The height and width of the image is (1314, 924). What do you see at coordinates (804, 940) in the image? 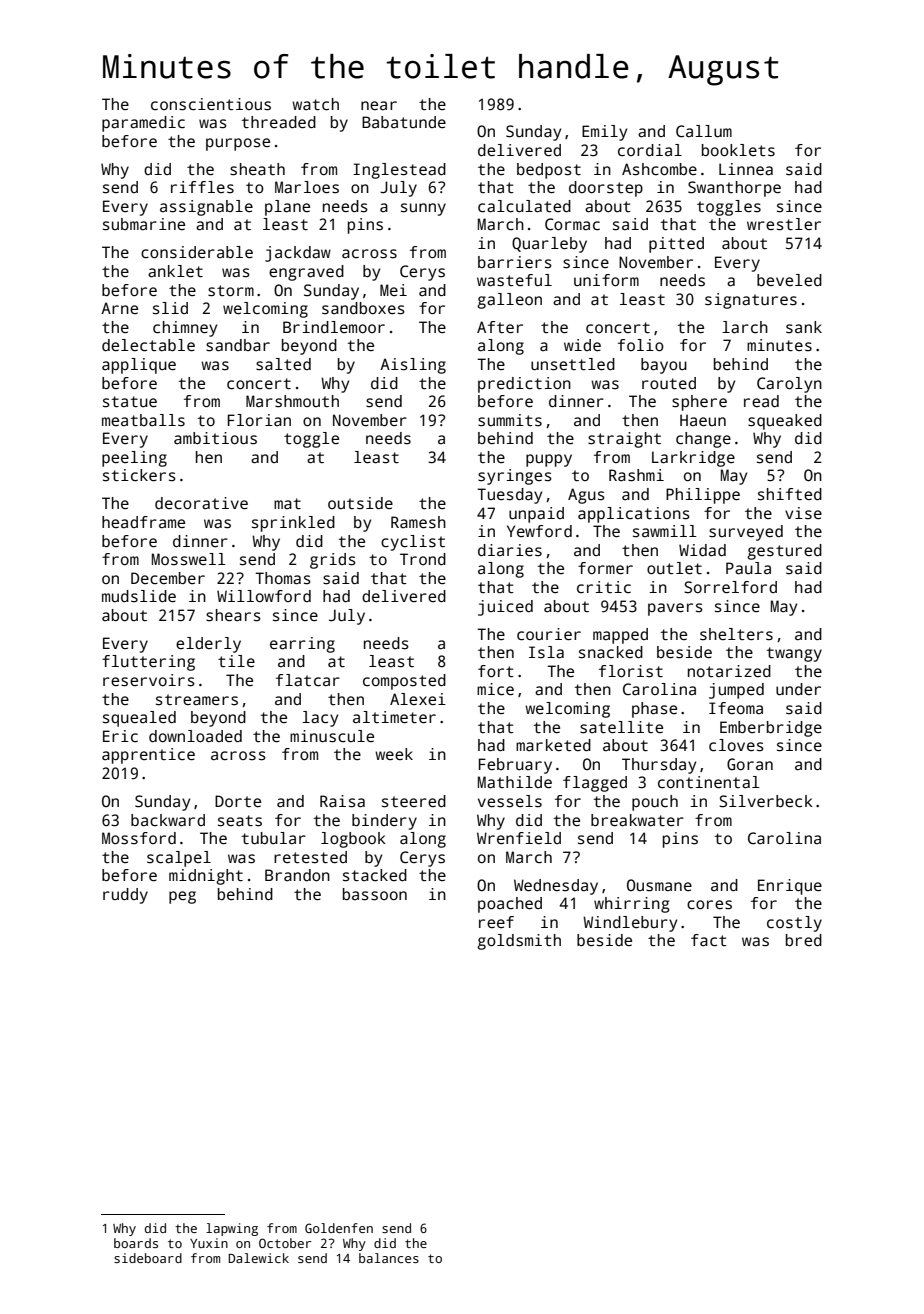
I see `bred` at bounding box center [804, 940].
